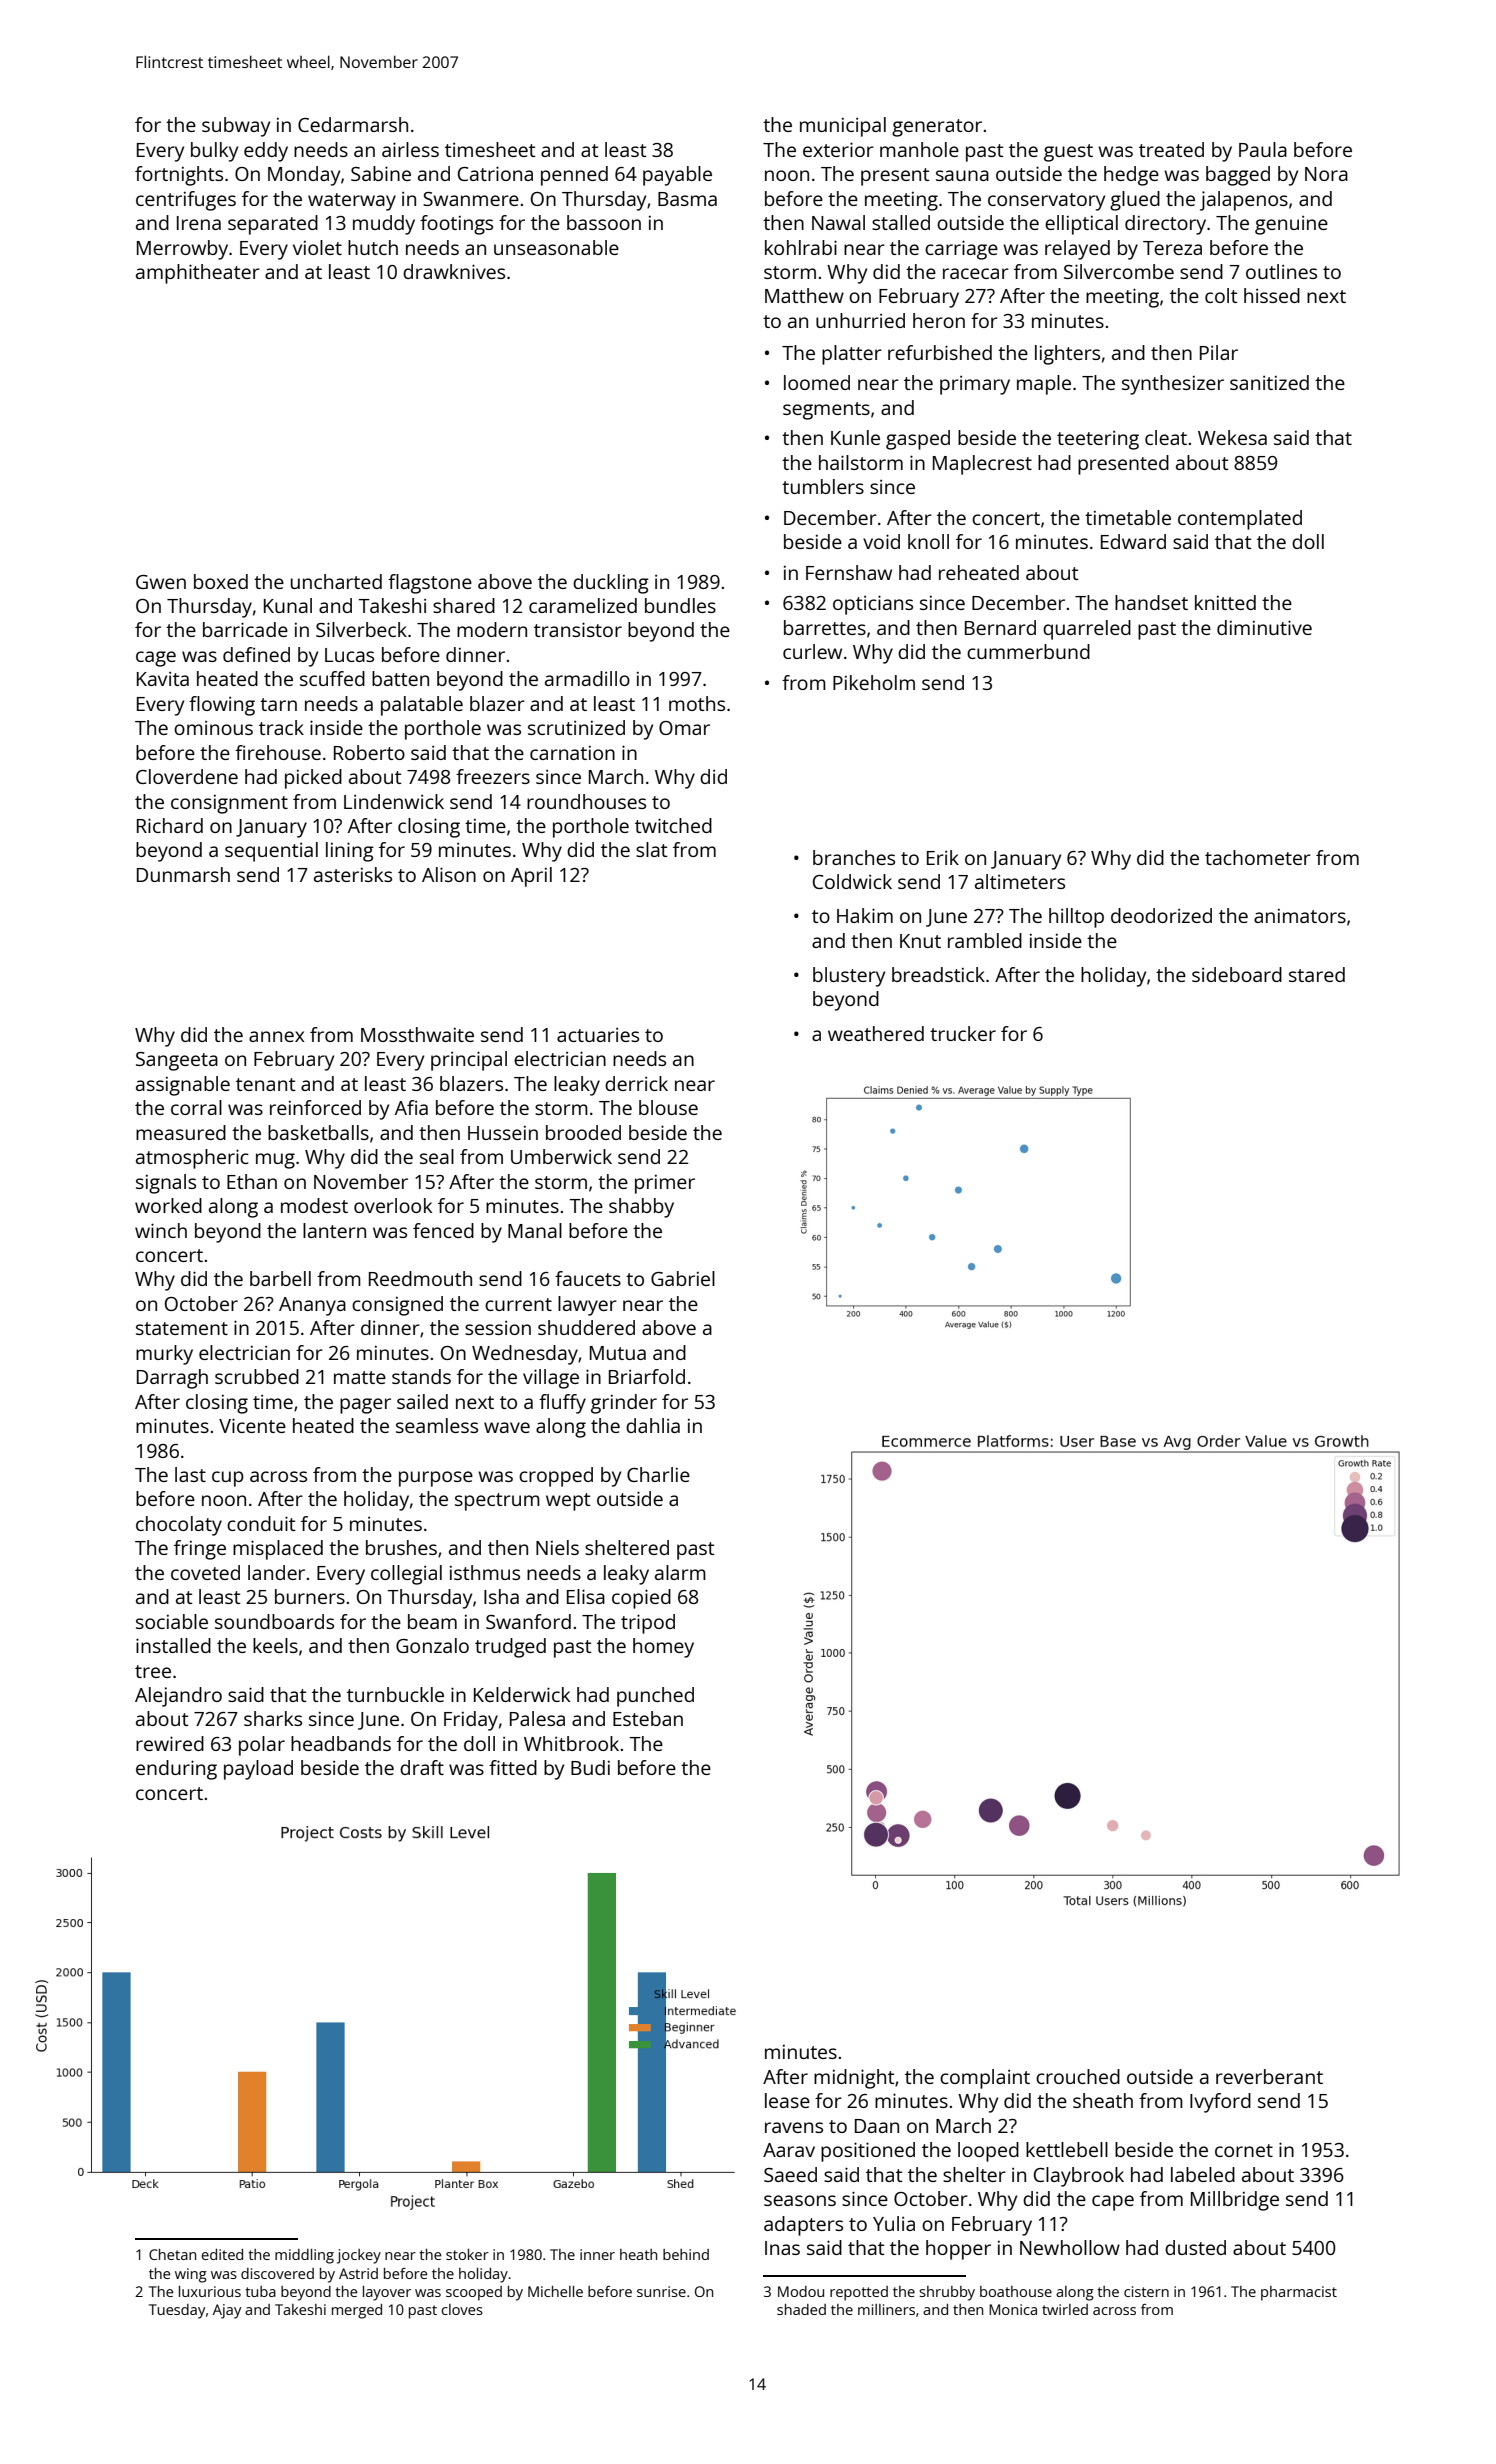 Image resolution: width=1496 pixels, height=2464 pixels. I want to click on unseasonable, so click(556, 247).
